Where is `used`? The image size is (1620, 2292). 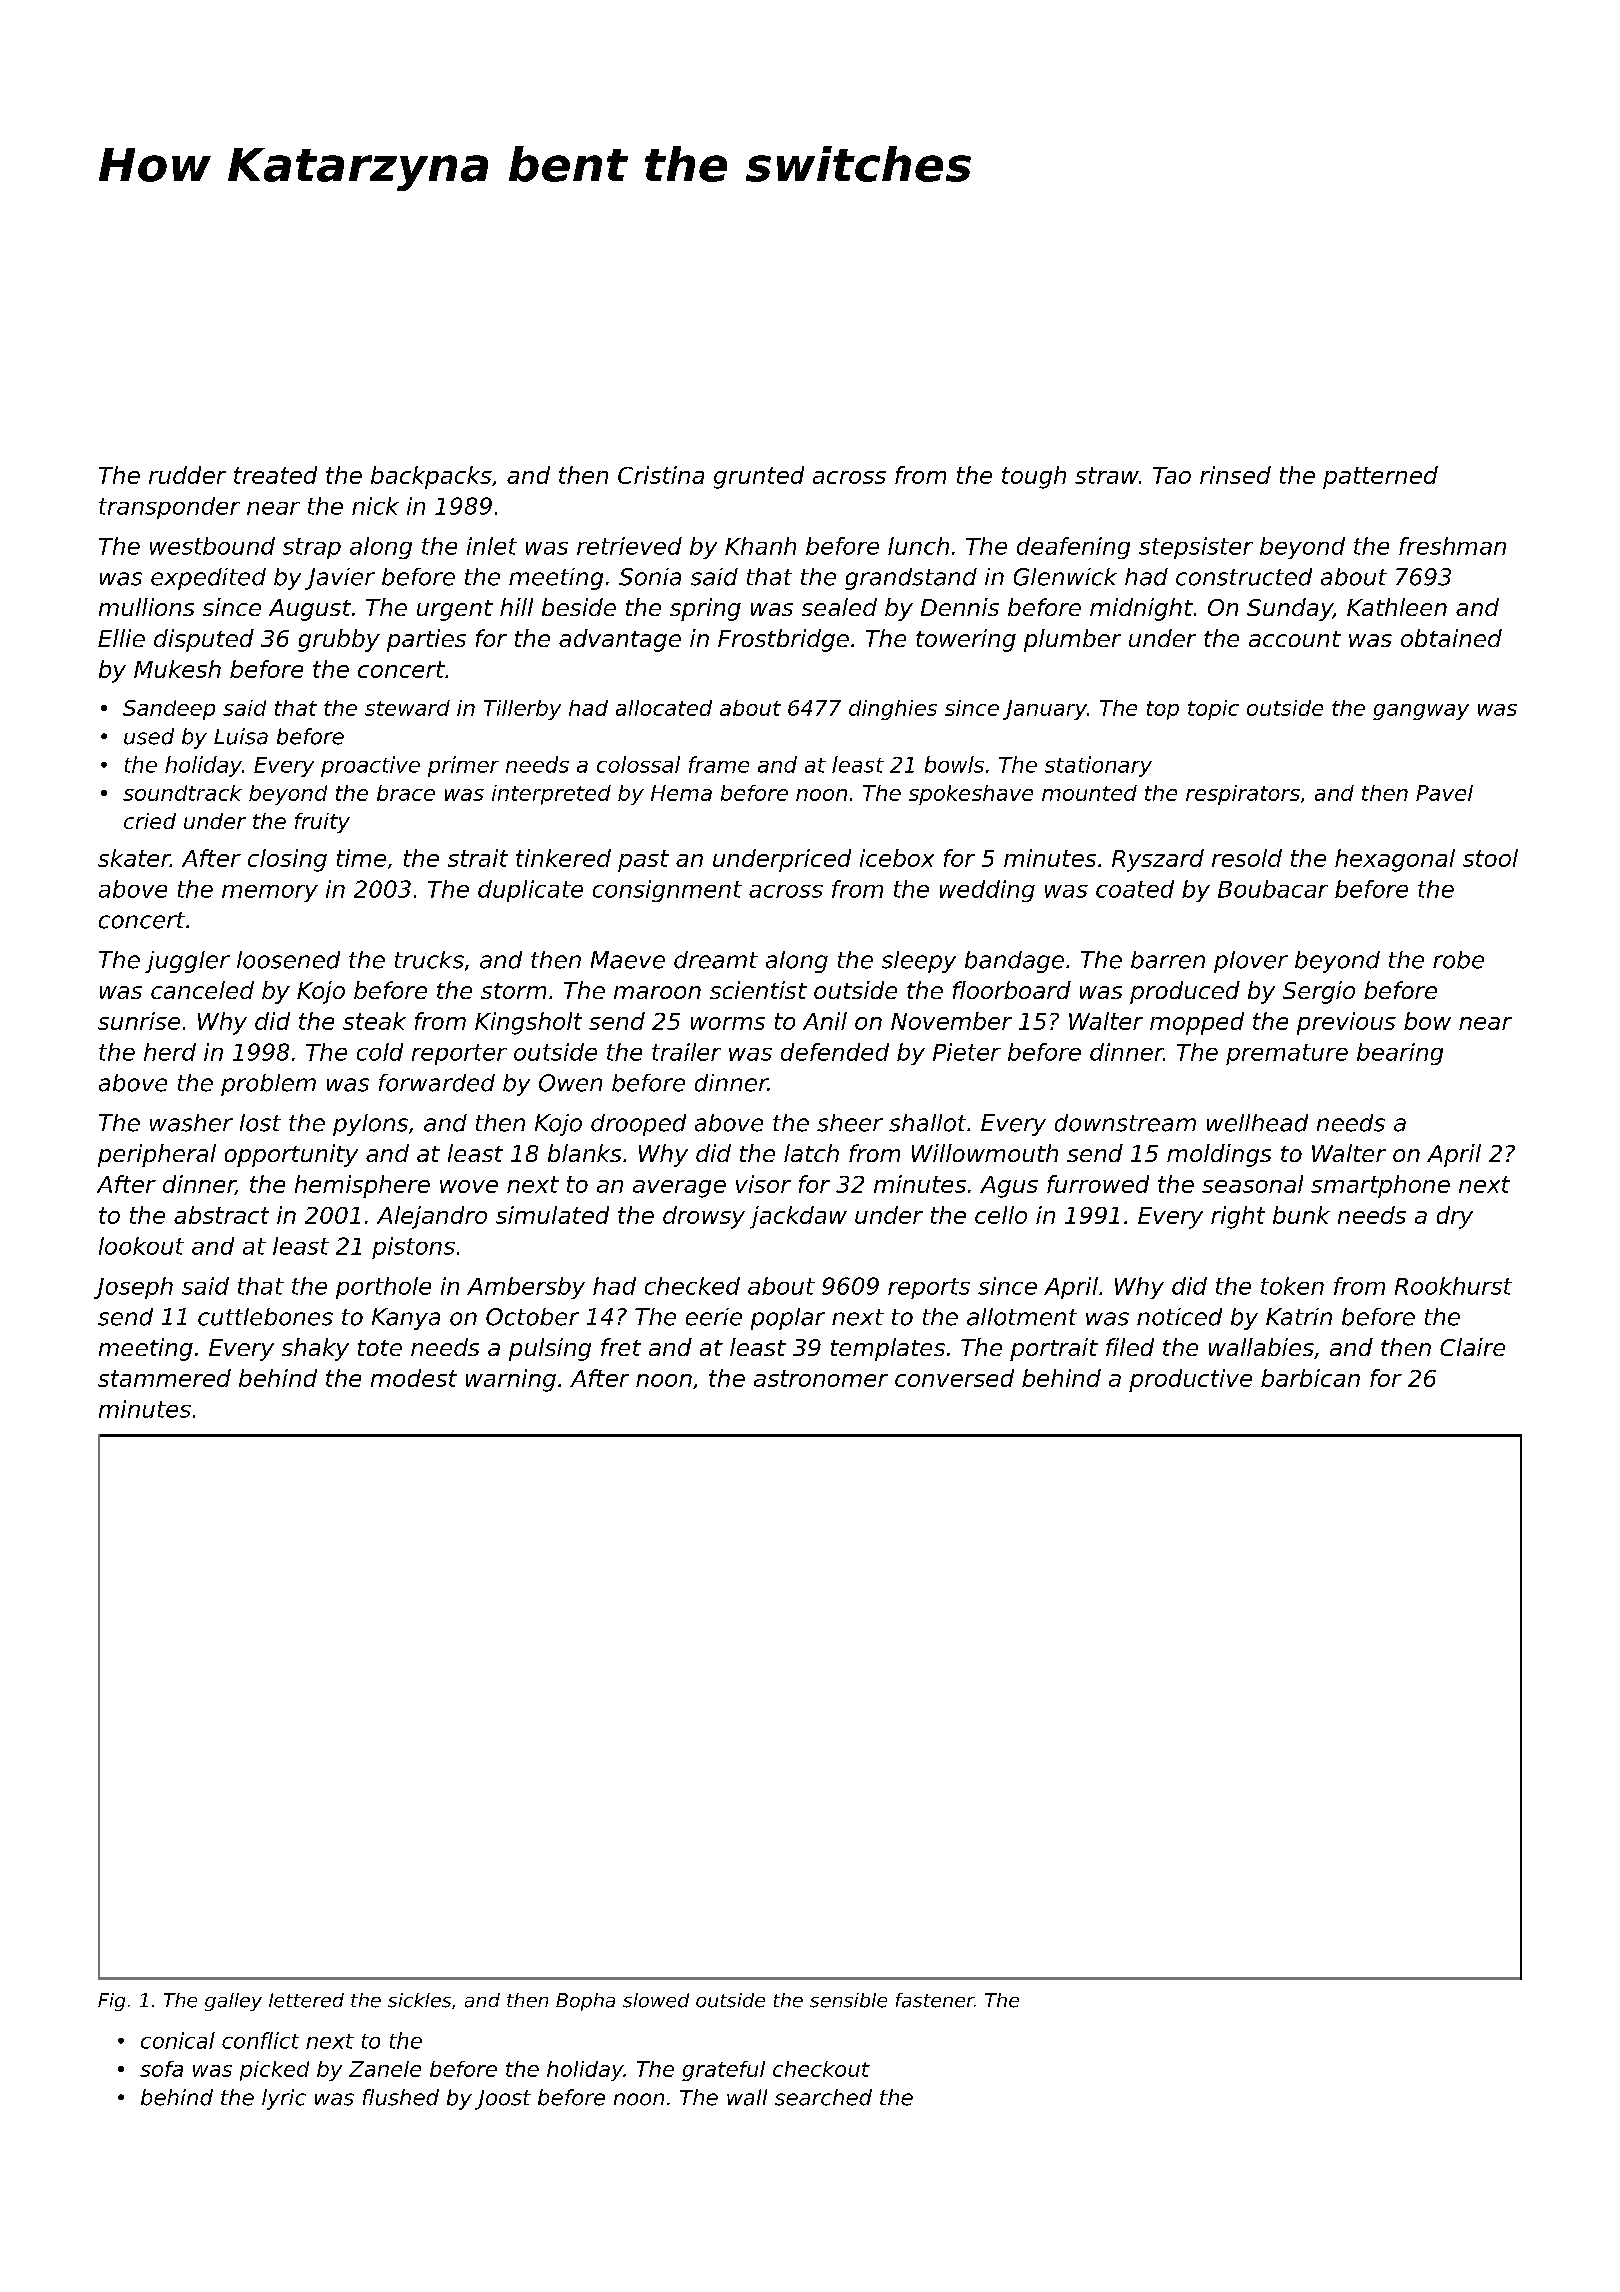 used is located at coordinates (149, 736).
